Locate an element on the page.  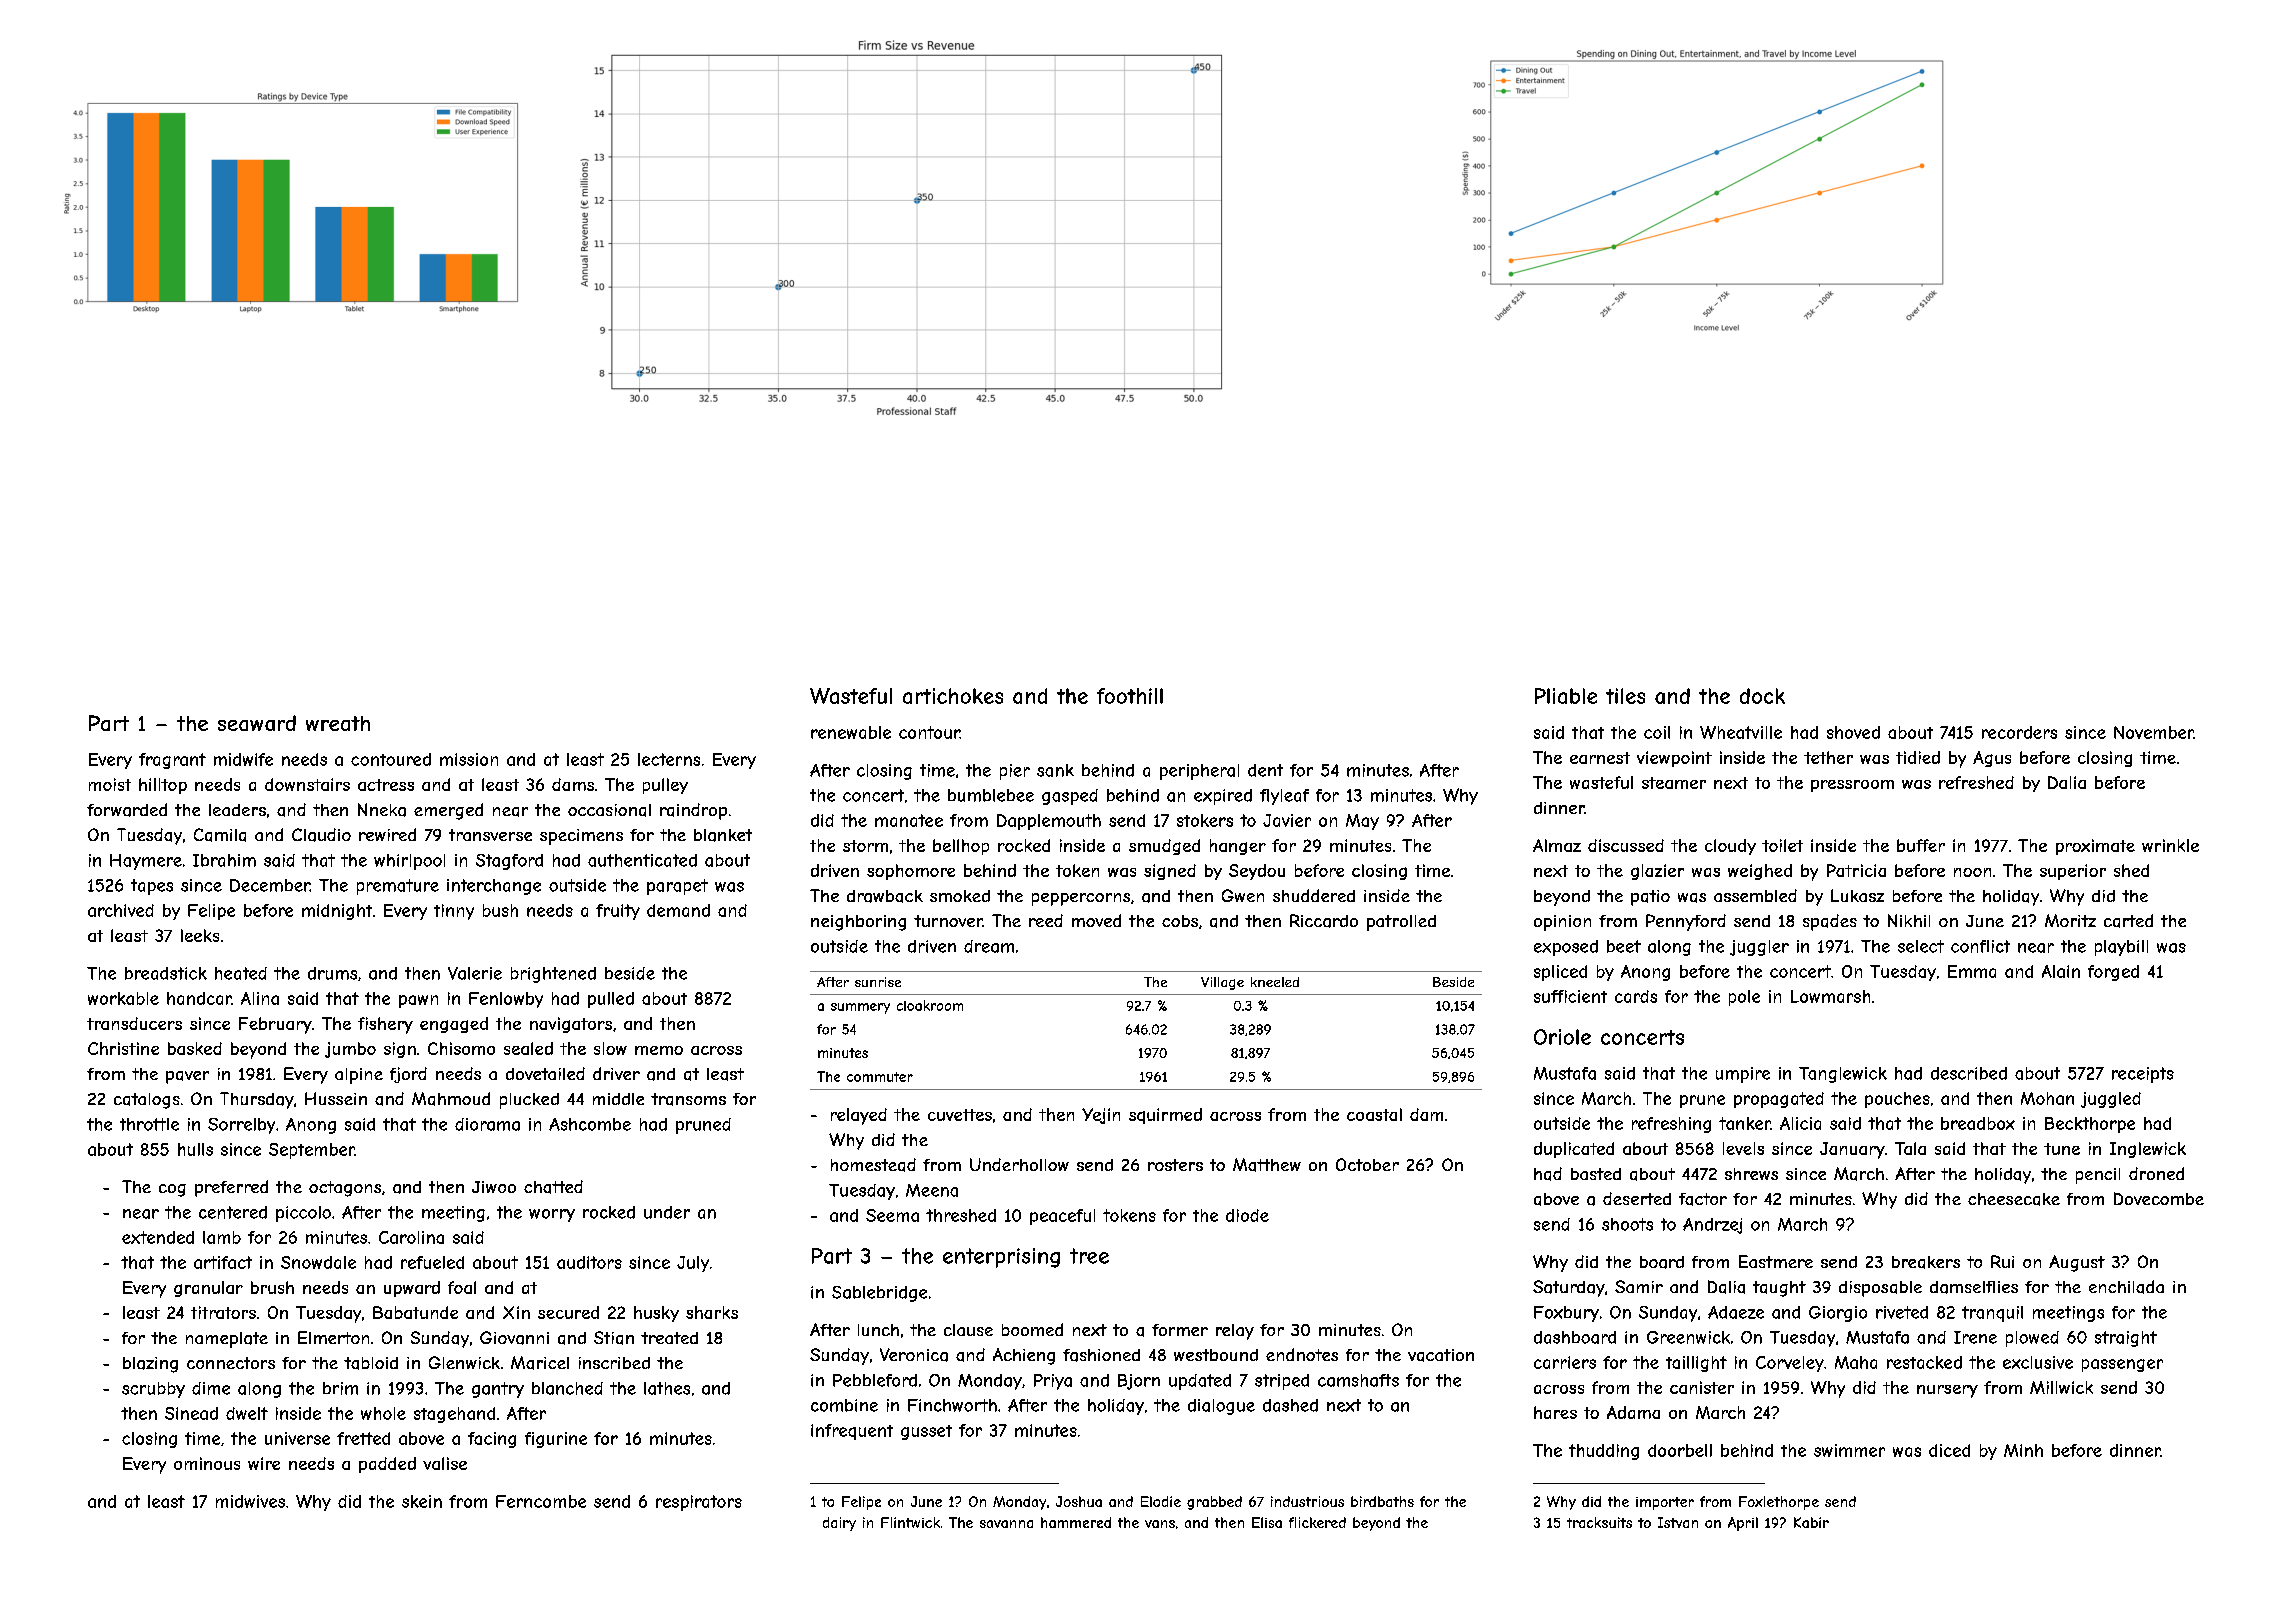
artichokes is located at coordinates (953, 696).
